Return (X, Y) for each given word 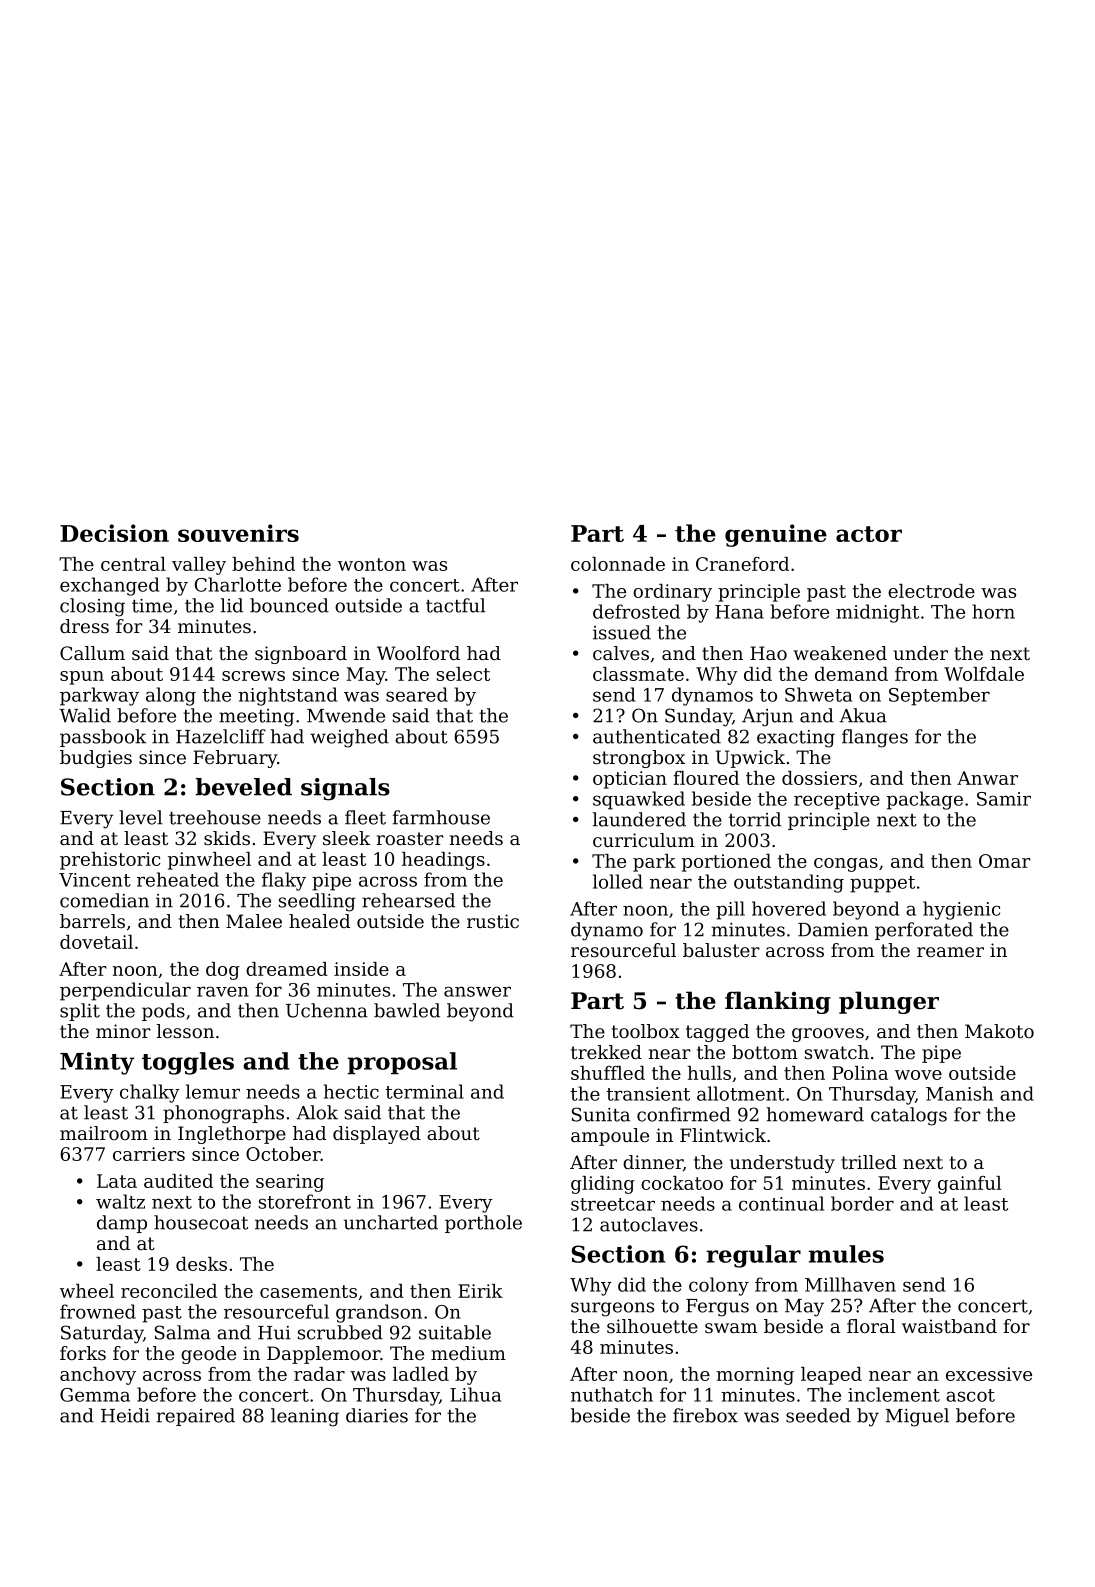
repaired (196, 1417)
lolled (618, 881)
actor (869, 534)
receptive (837, 801)
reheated (178, 879)
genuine (776, 535)
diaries (377, 1415)
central (133, 564)
